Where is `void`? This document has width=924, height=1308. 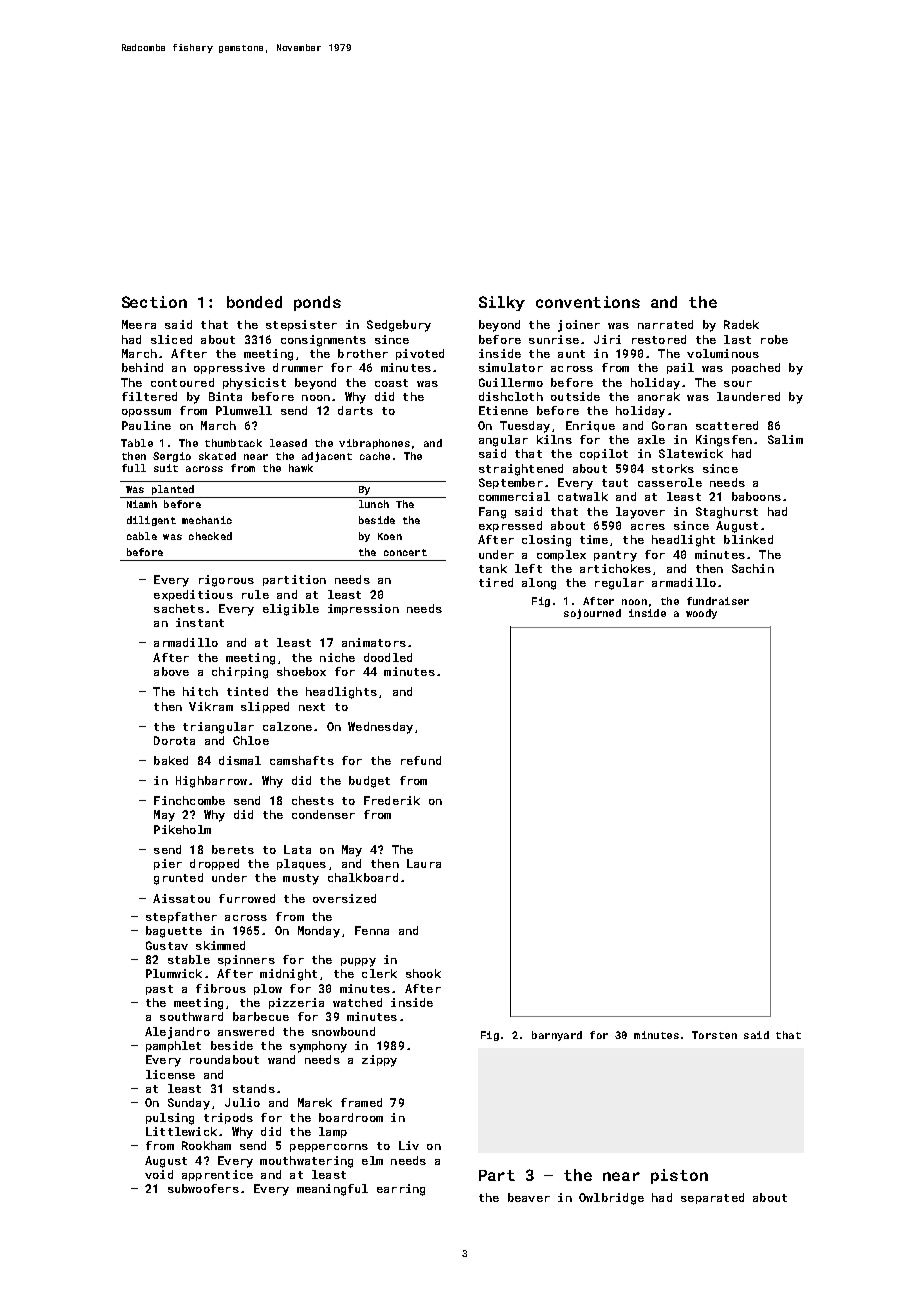 void is located at coordinates (159, 1174).
